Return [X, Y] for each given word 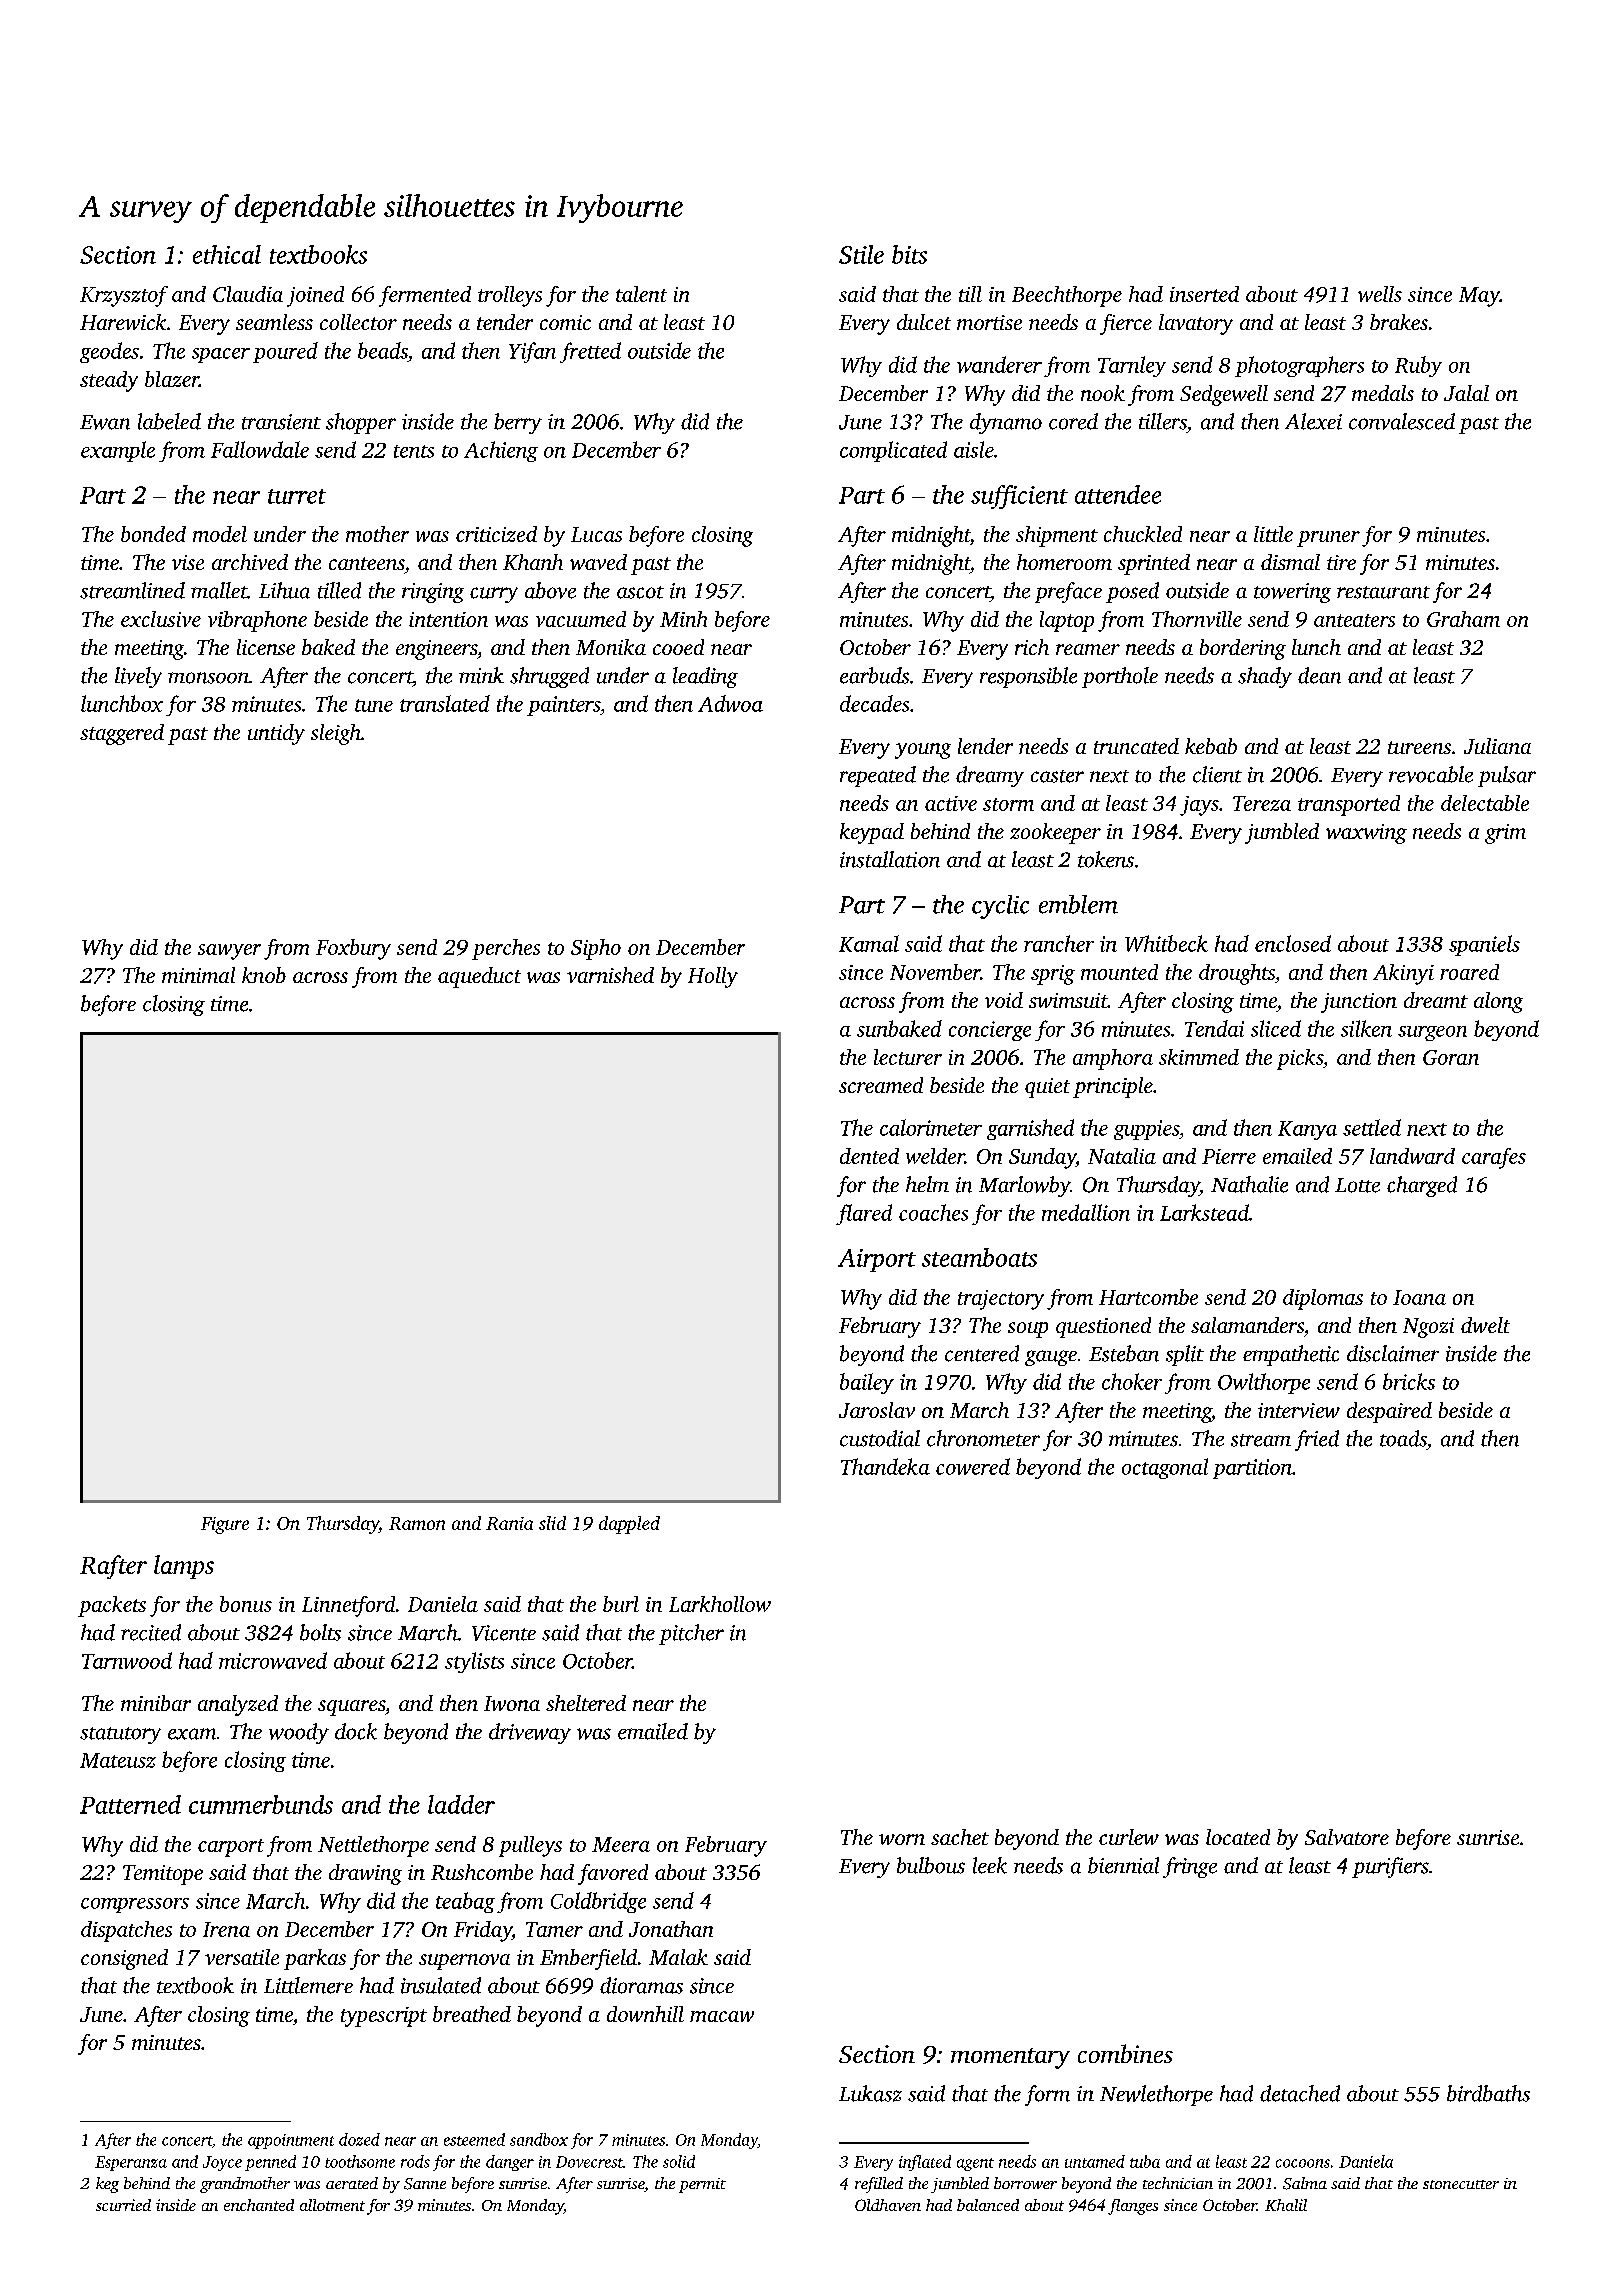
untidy [276, 734]
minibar [156, 1703]
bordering [1243, 649]
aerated [352, 2183]
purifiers [1390, 1867]
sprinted [1154, 564]
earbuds [874, 675]
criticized [496, 534]
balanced [988, 2205]
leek [990, 1865]
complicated [893, 451]
